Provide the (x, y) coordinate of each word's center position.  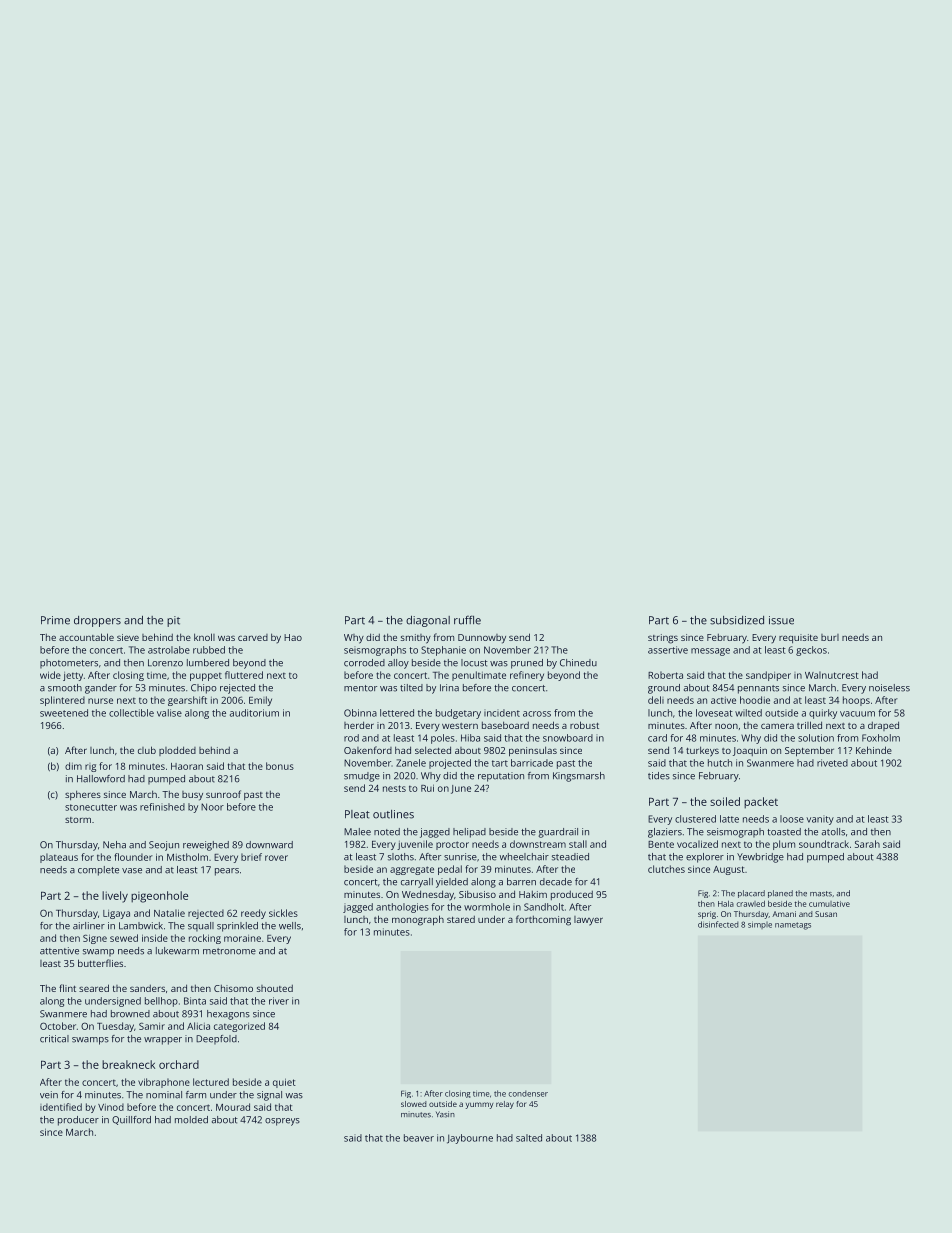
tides (659, 776)
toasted (784, 832)
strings (663, 639)
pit (173, 621)
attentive (59, 951)
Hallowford (101, 779)
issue (781, 620)
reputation (501, 777)
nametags (793, 926)
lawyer (588, 921)
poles (443, 739)
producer (78, 1121)
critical (54, 1039)
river (279, 1001)
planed (780, 894)
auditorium (254, 713)
